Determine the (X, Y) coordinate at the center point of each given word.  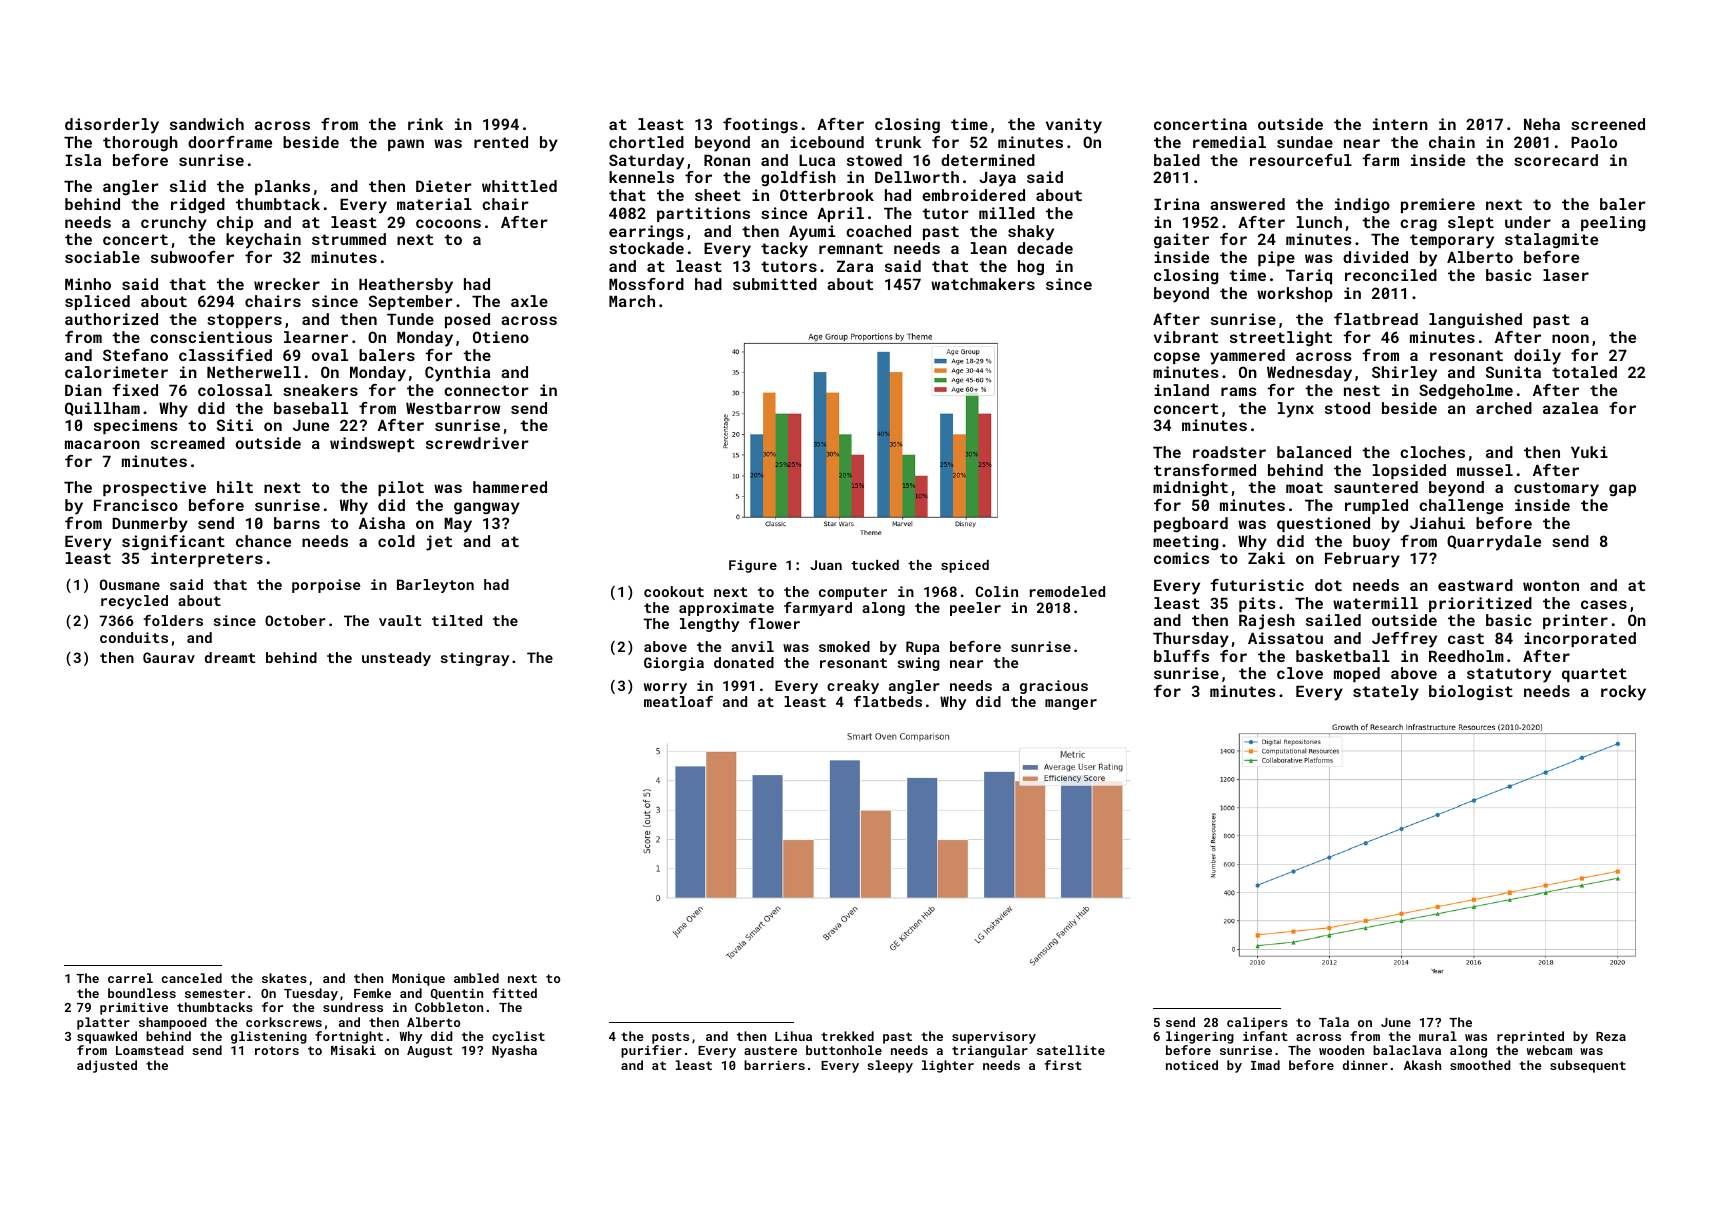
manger (1071, 704)
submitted (775, 284)
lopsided (1409, 471)
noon (1570, 338)
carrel (130, 978)
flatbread (1376, 319)
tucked (875, 565)
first (1063, 1065)
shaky (1031, 233)
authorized (111, 319)
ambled (476, 978)
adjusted (107, 1066)
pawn (406, 145)
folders (173, 620)
